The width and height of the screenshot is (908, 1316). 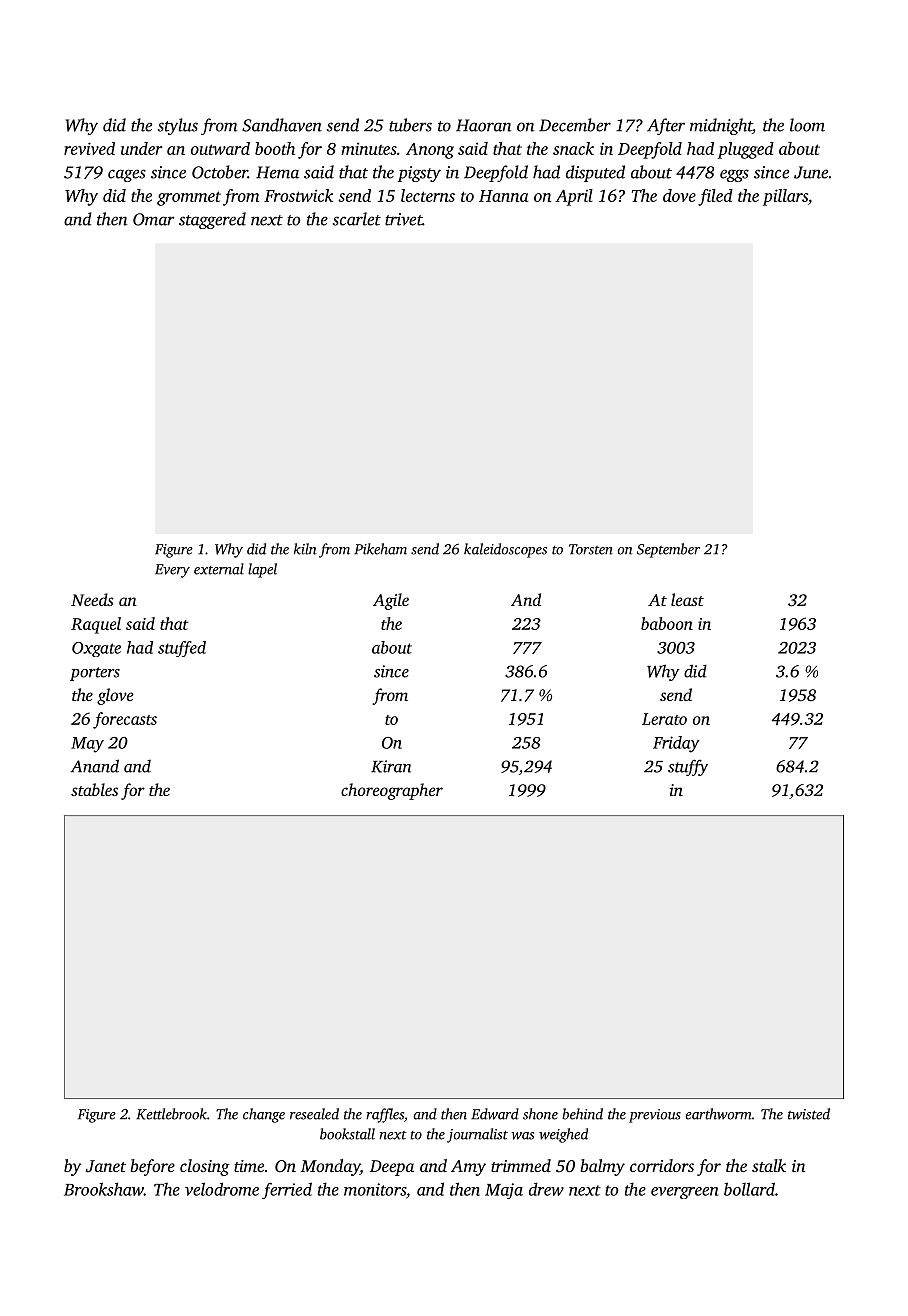 What do you see at coordinates (591, 549) in the screenshot?
I see `Torsten` at bounding box center [591, 549].
